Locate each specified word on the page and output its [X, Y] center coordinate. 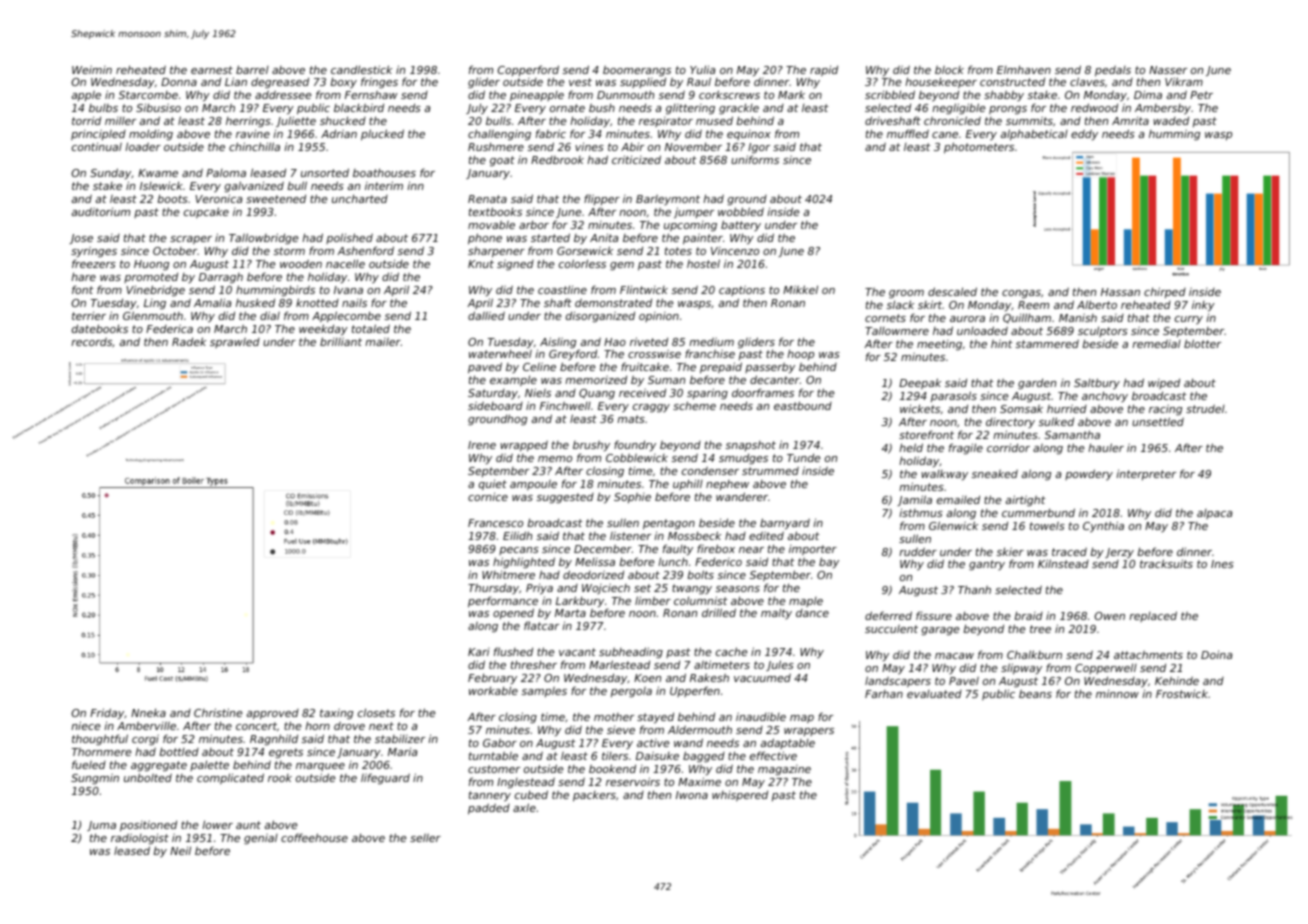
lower [217, 824]
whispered [740, 795]
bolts [700, 574]
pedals [1113, 71]
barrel [252, 69]
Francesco [495, 523]
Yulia [702, 69]
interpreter [1146, 474]
